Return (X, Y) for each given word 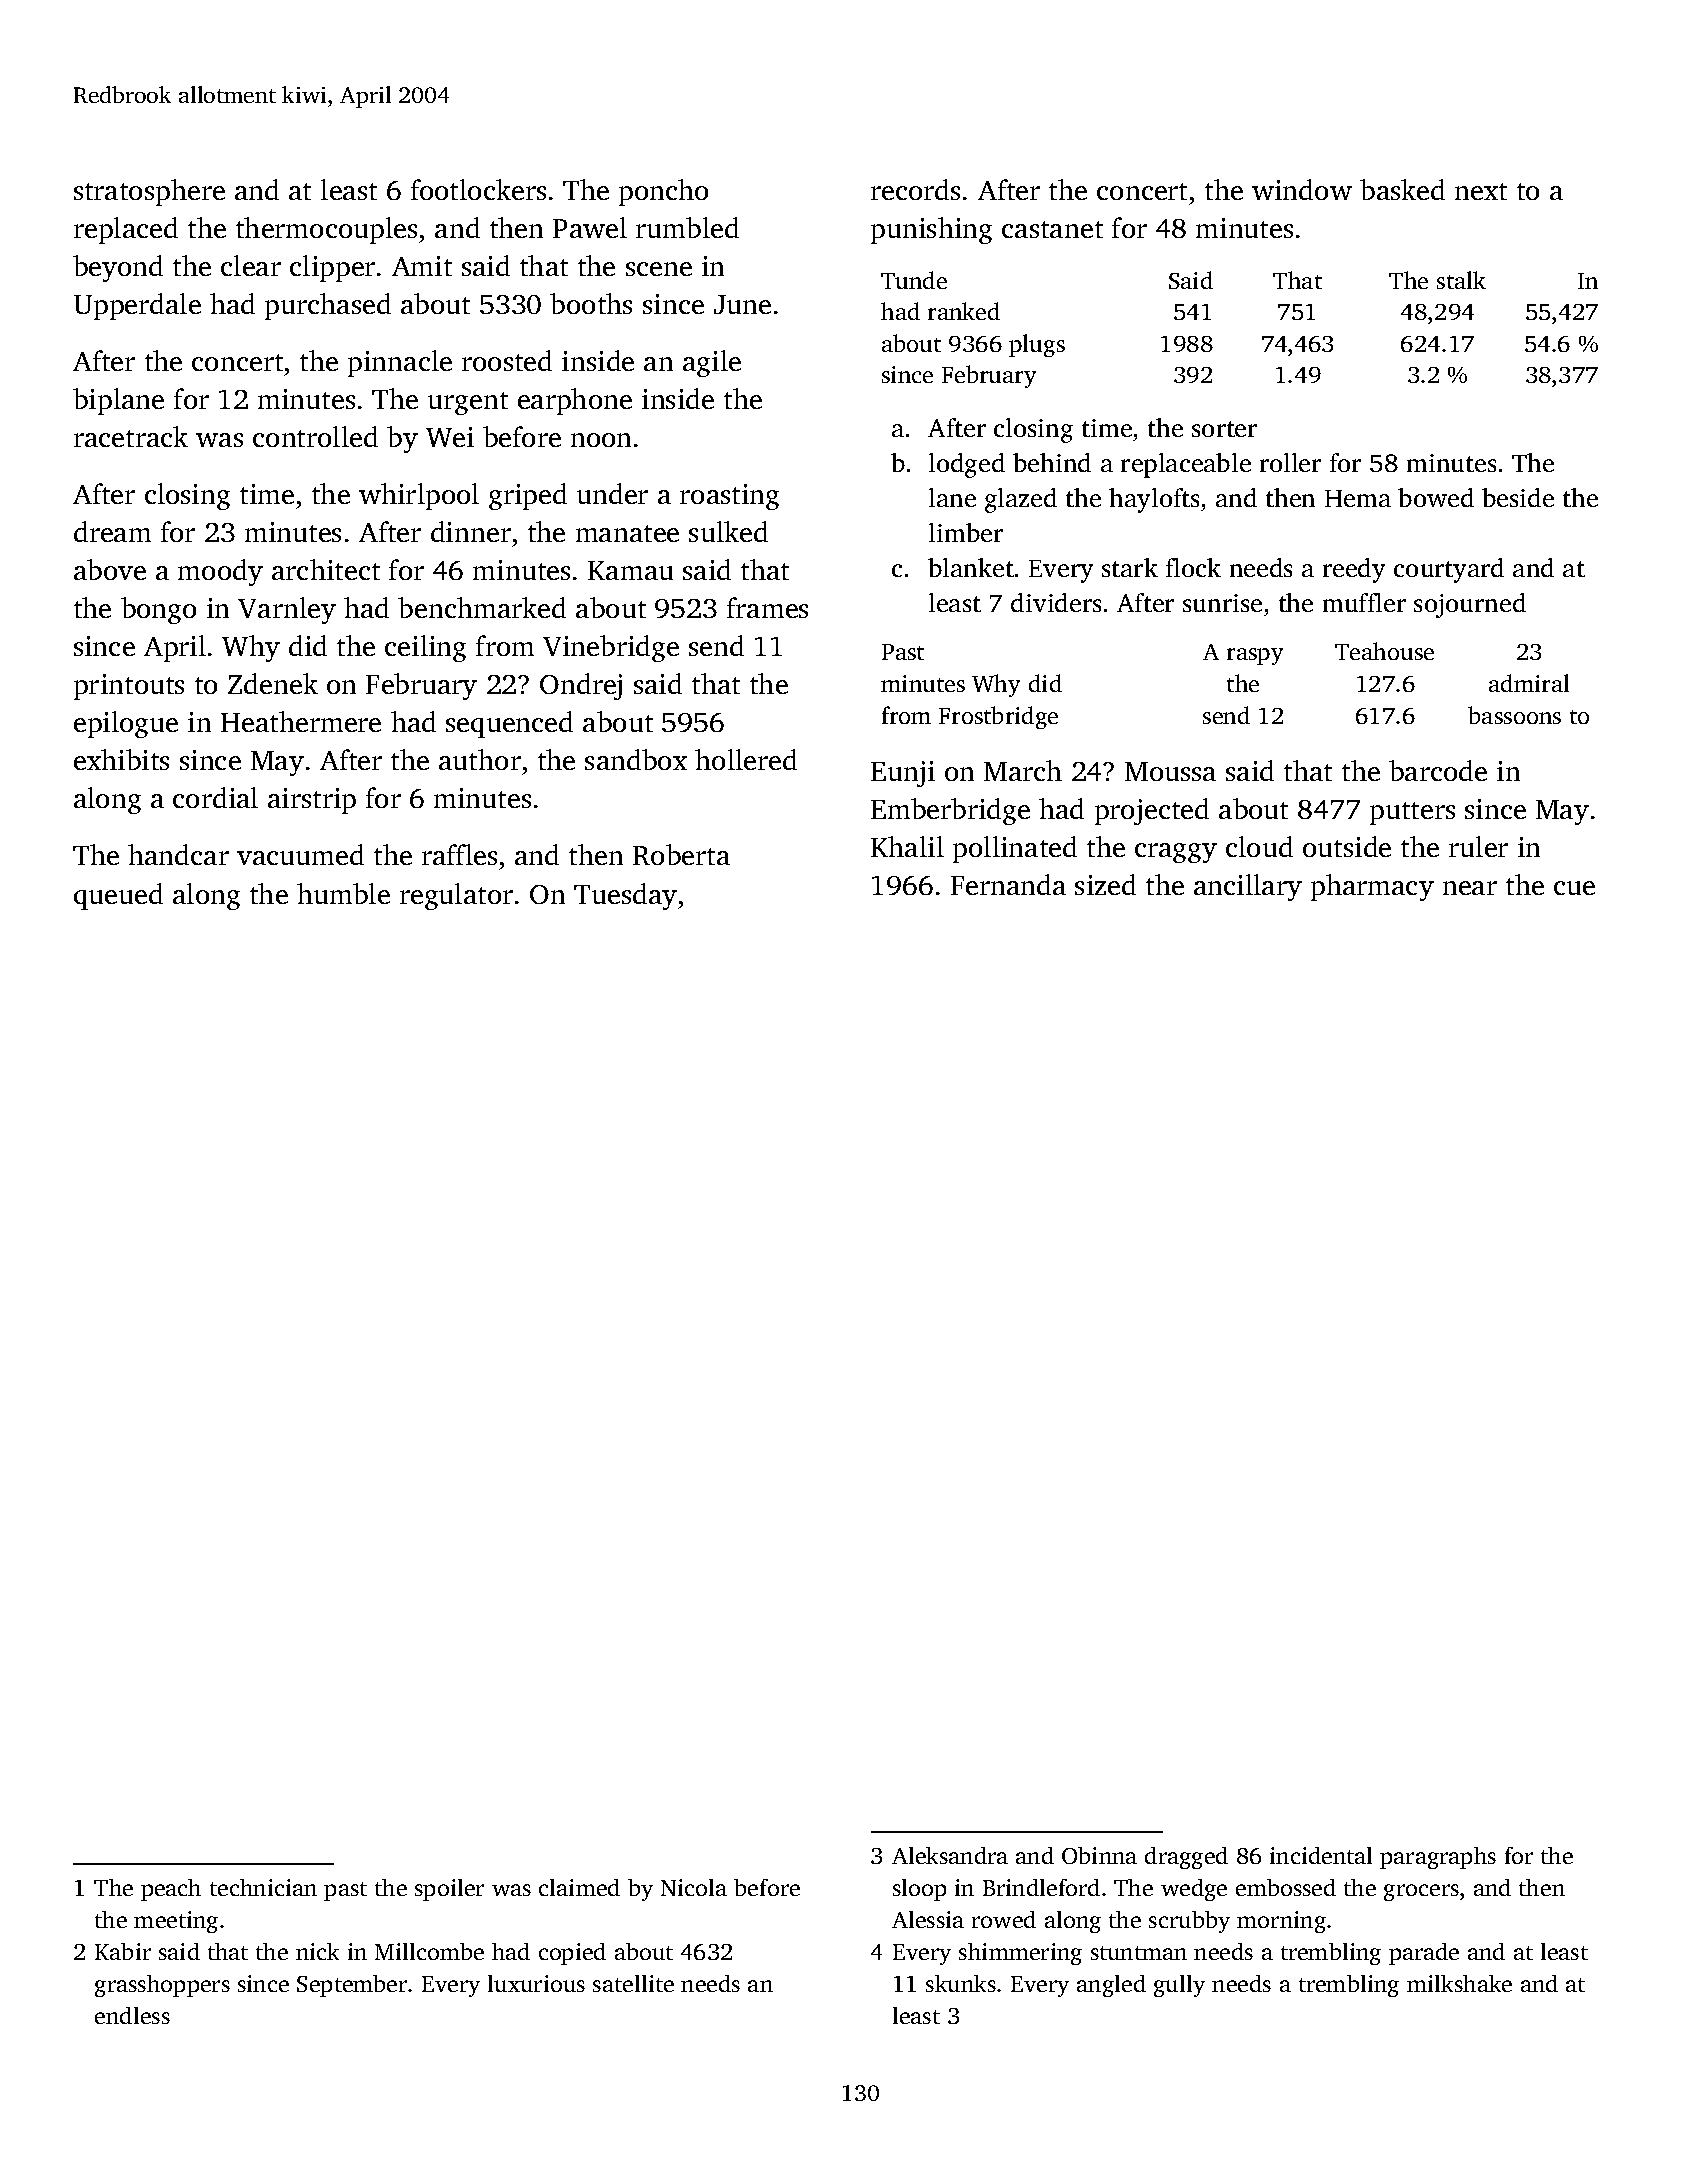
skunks (961, 1983)
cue (1574, 888)
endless (132, 2015)
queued (118, 896)
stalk (1461, 280)
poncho (663, 192)
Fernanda (1008, 884)
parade (1424, 1954)
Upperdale (137, 306)
